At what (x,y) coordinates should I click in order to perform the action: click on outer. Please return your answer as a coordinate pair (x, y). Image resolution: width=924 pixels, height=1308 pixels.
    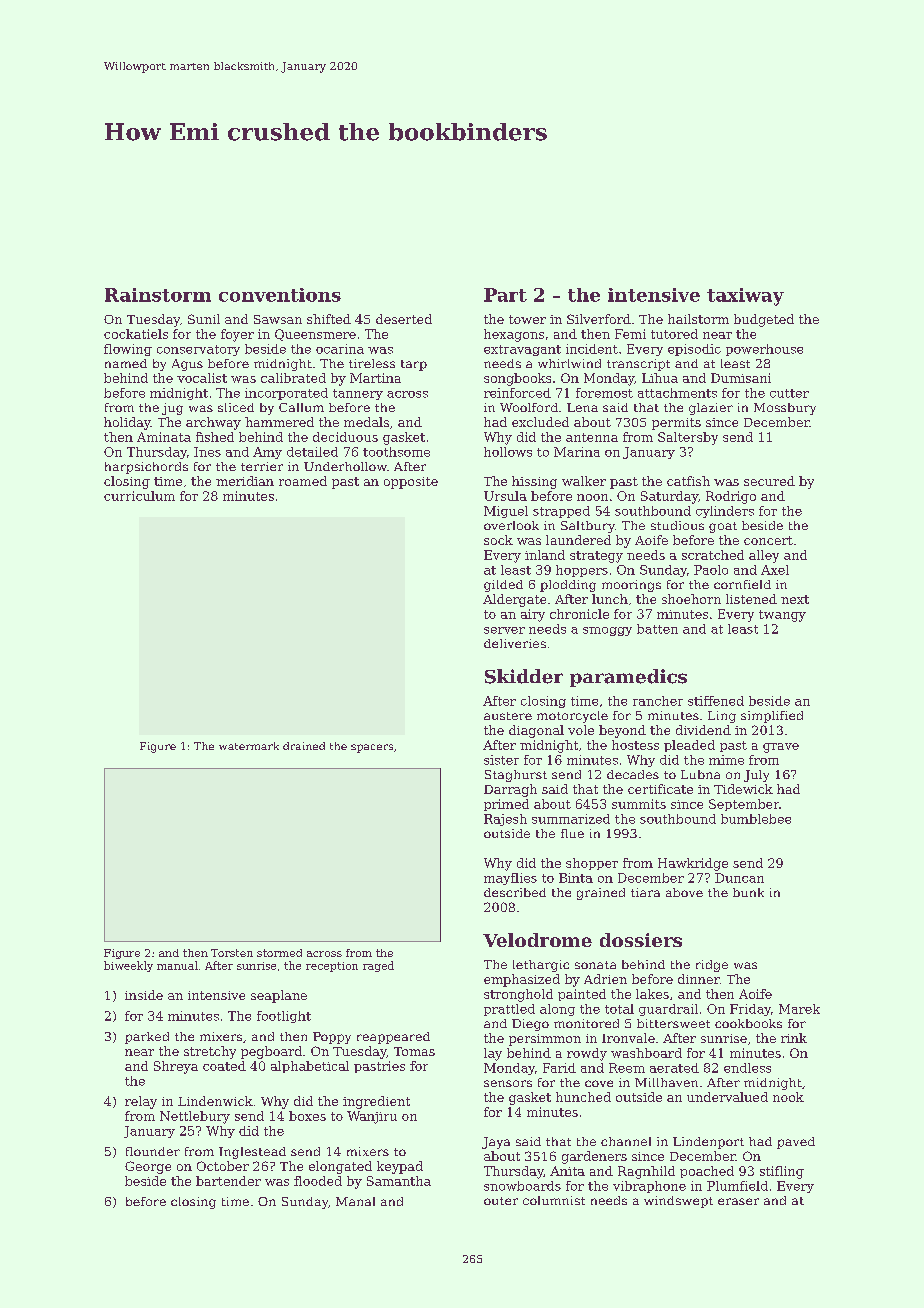
    Looking at the image, I should click on (501, 1201).
